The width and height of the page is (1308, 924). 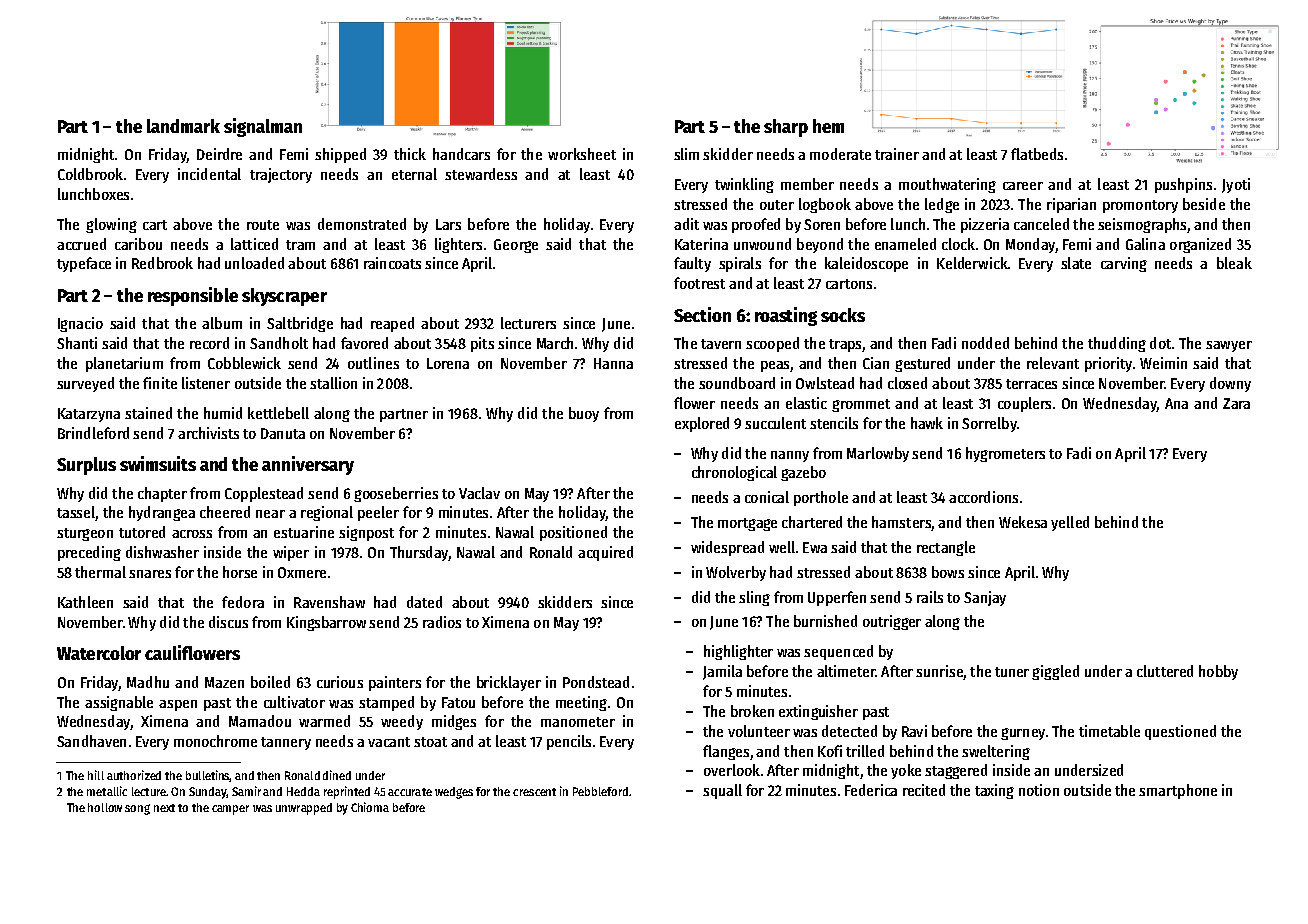 What do you see at coordinates (686, 154) in the page?
I see `slim` at bounding box center [686, 154].
